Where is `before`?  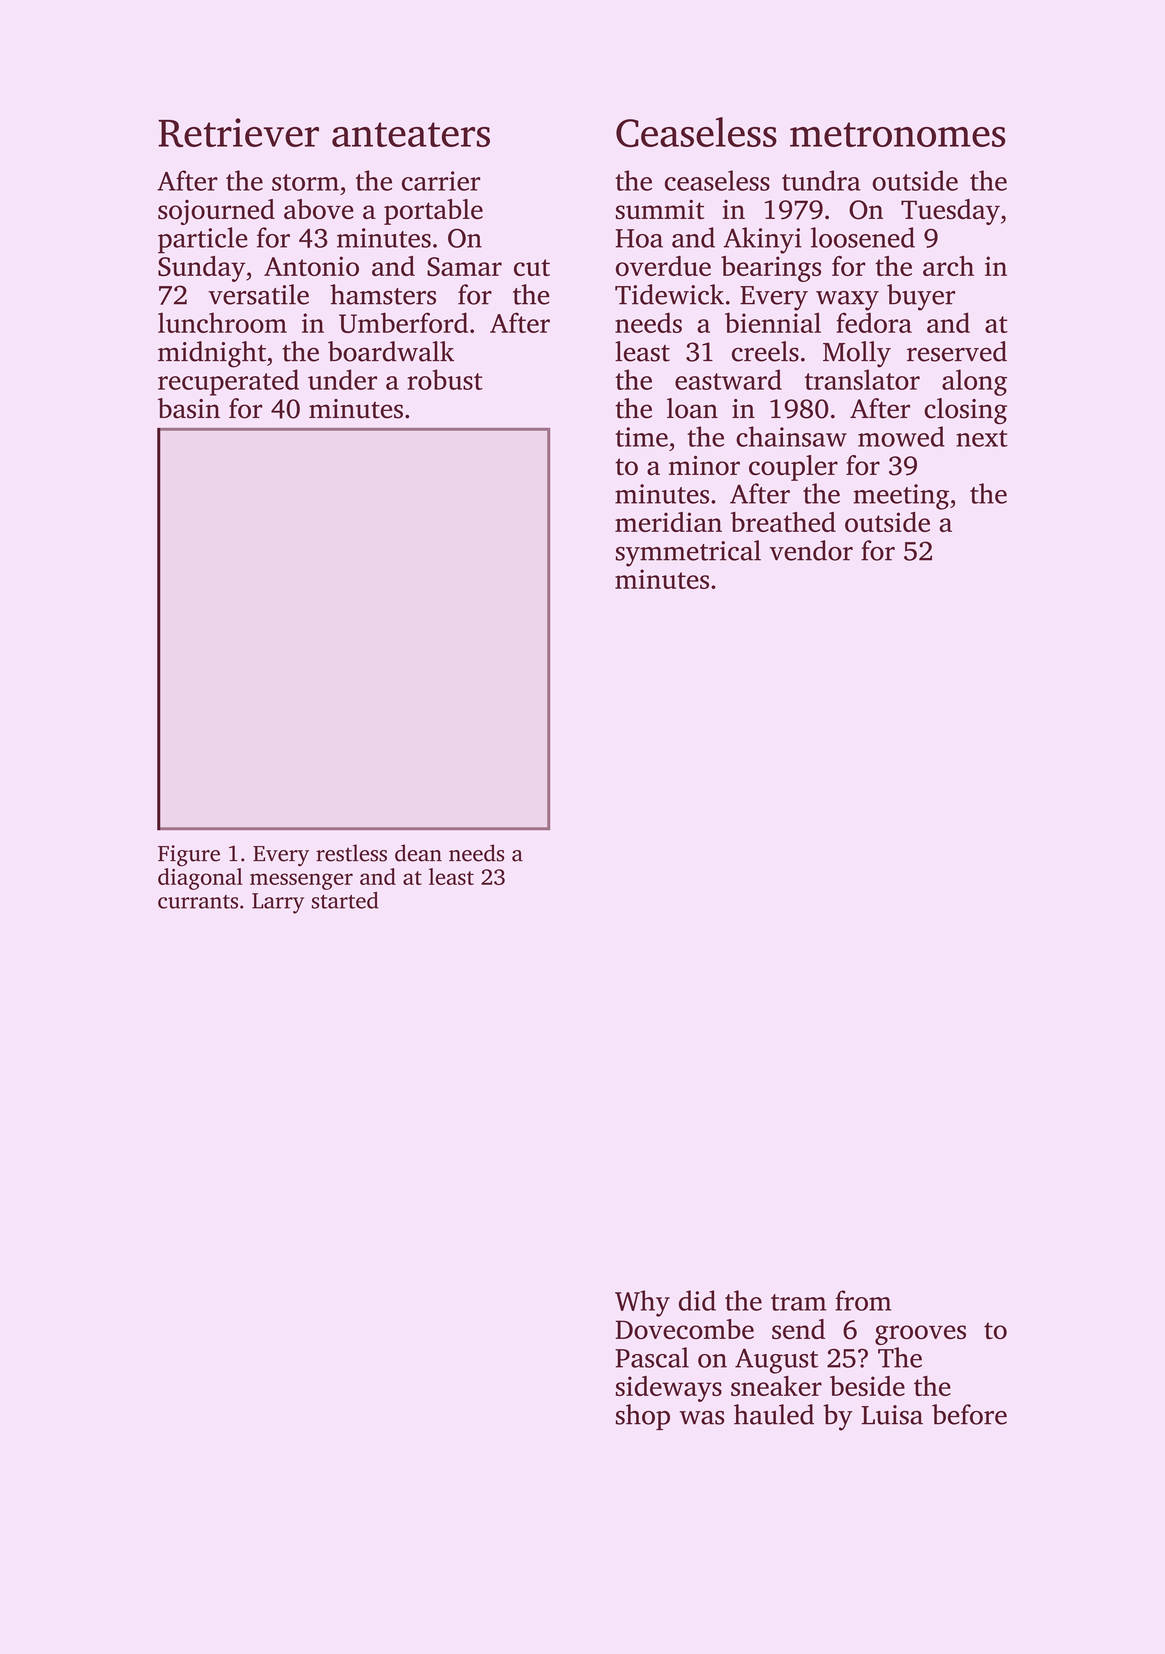
before is located at coordinates (969, 1414).
